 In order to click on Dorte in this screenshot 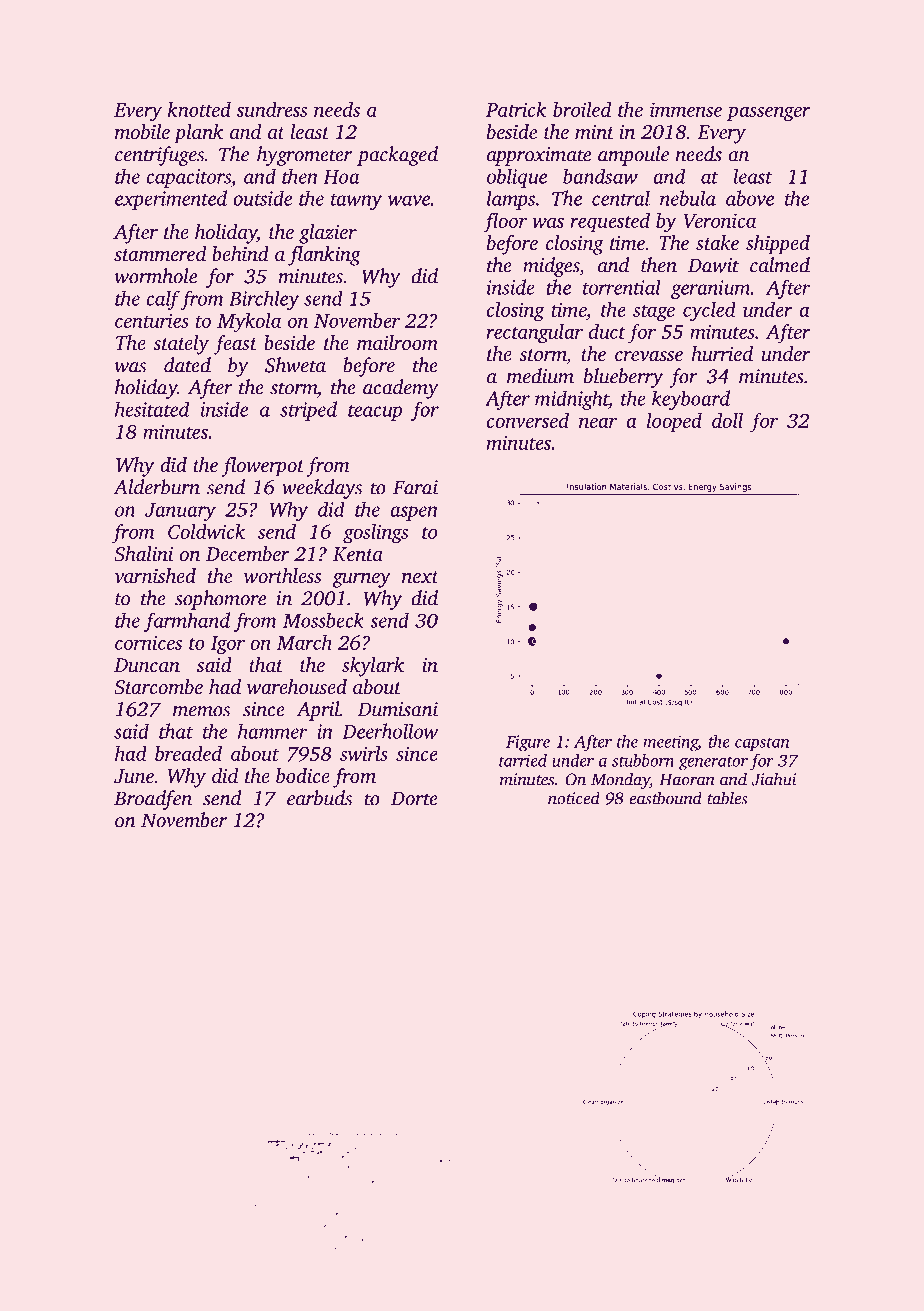, I will do `click(414, 798)`.
